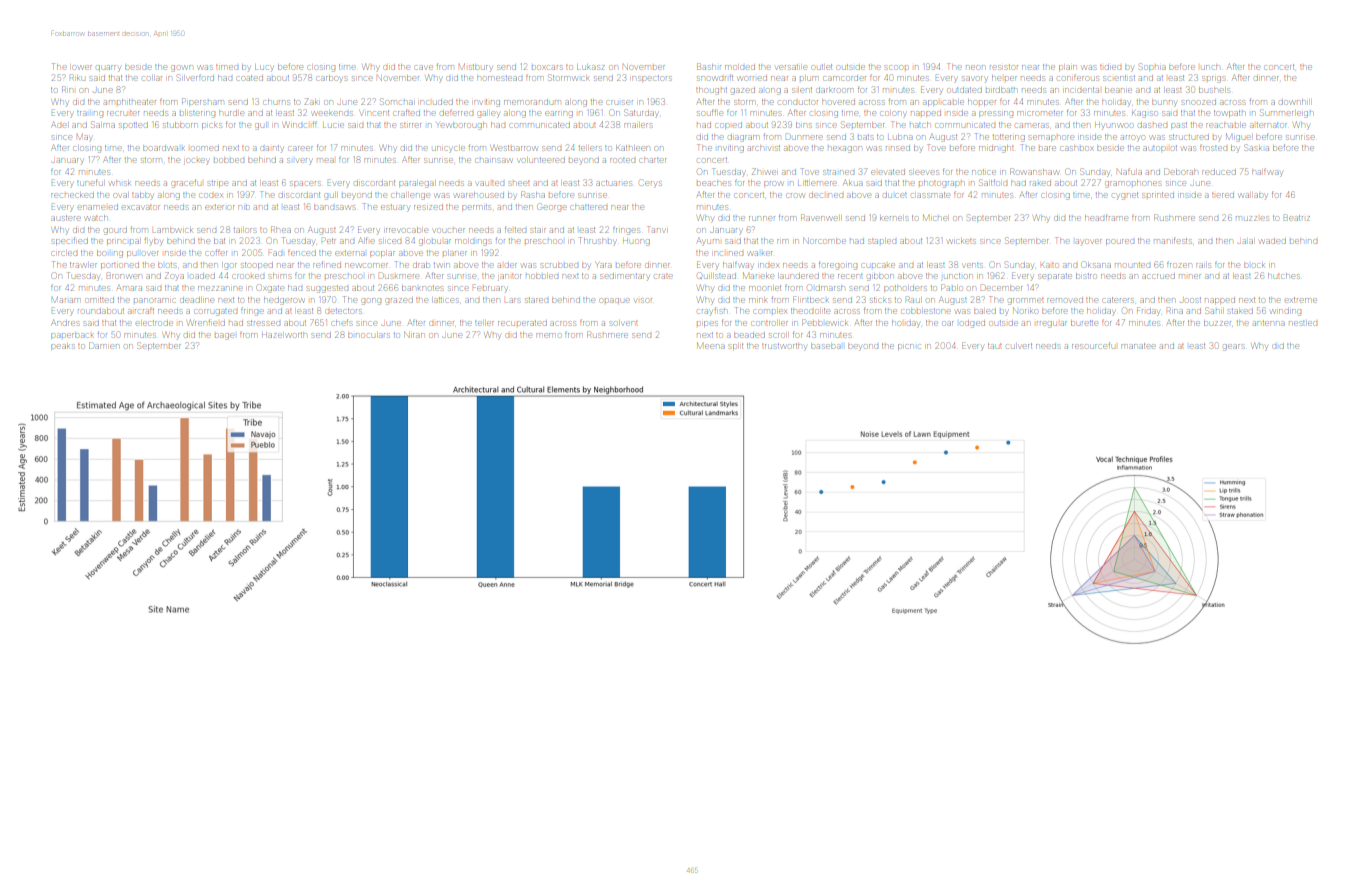 The width and height of the screenshot is (1372, 887). Describe the element at coordinates (533, 194) in the screenshot. I see `Rasha` at that location.
